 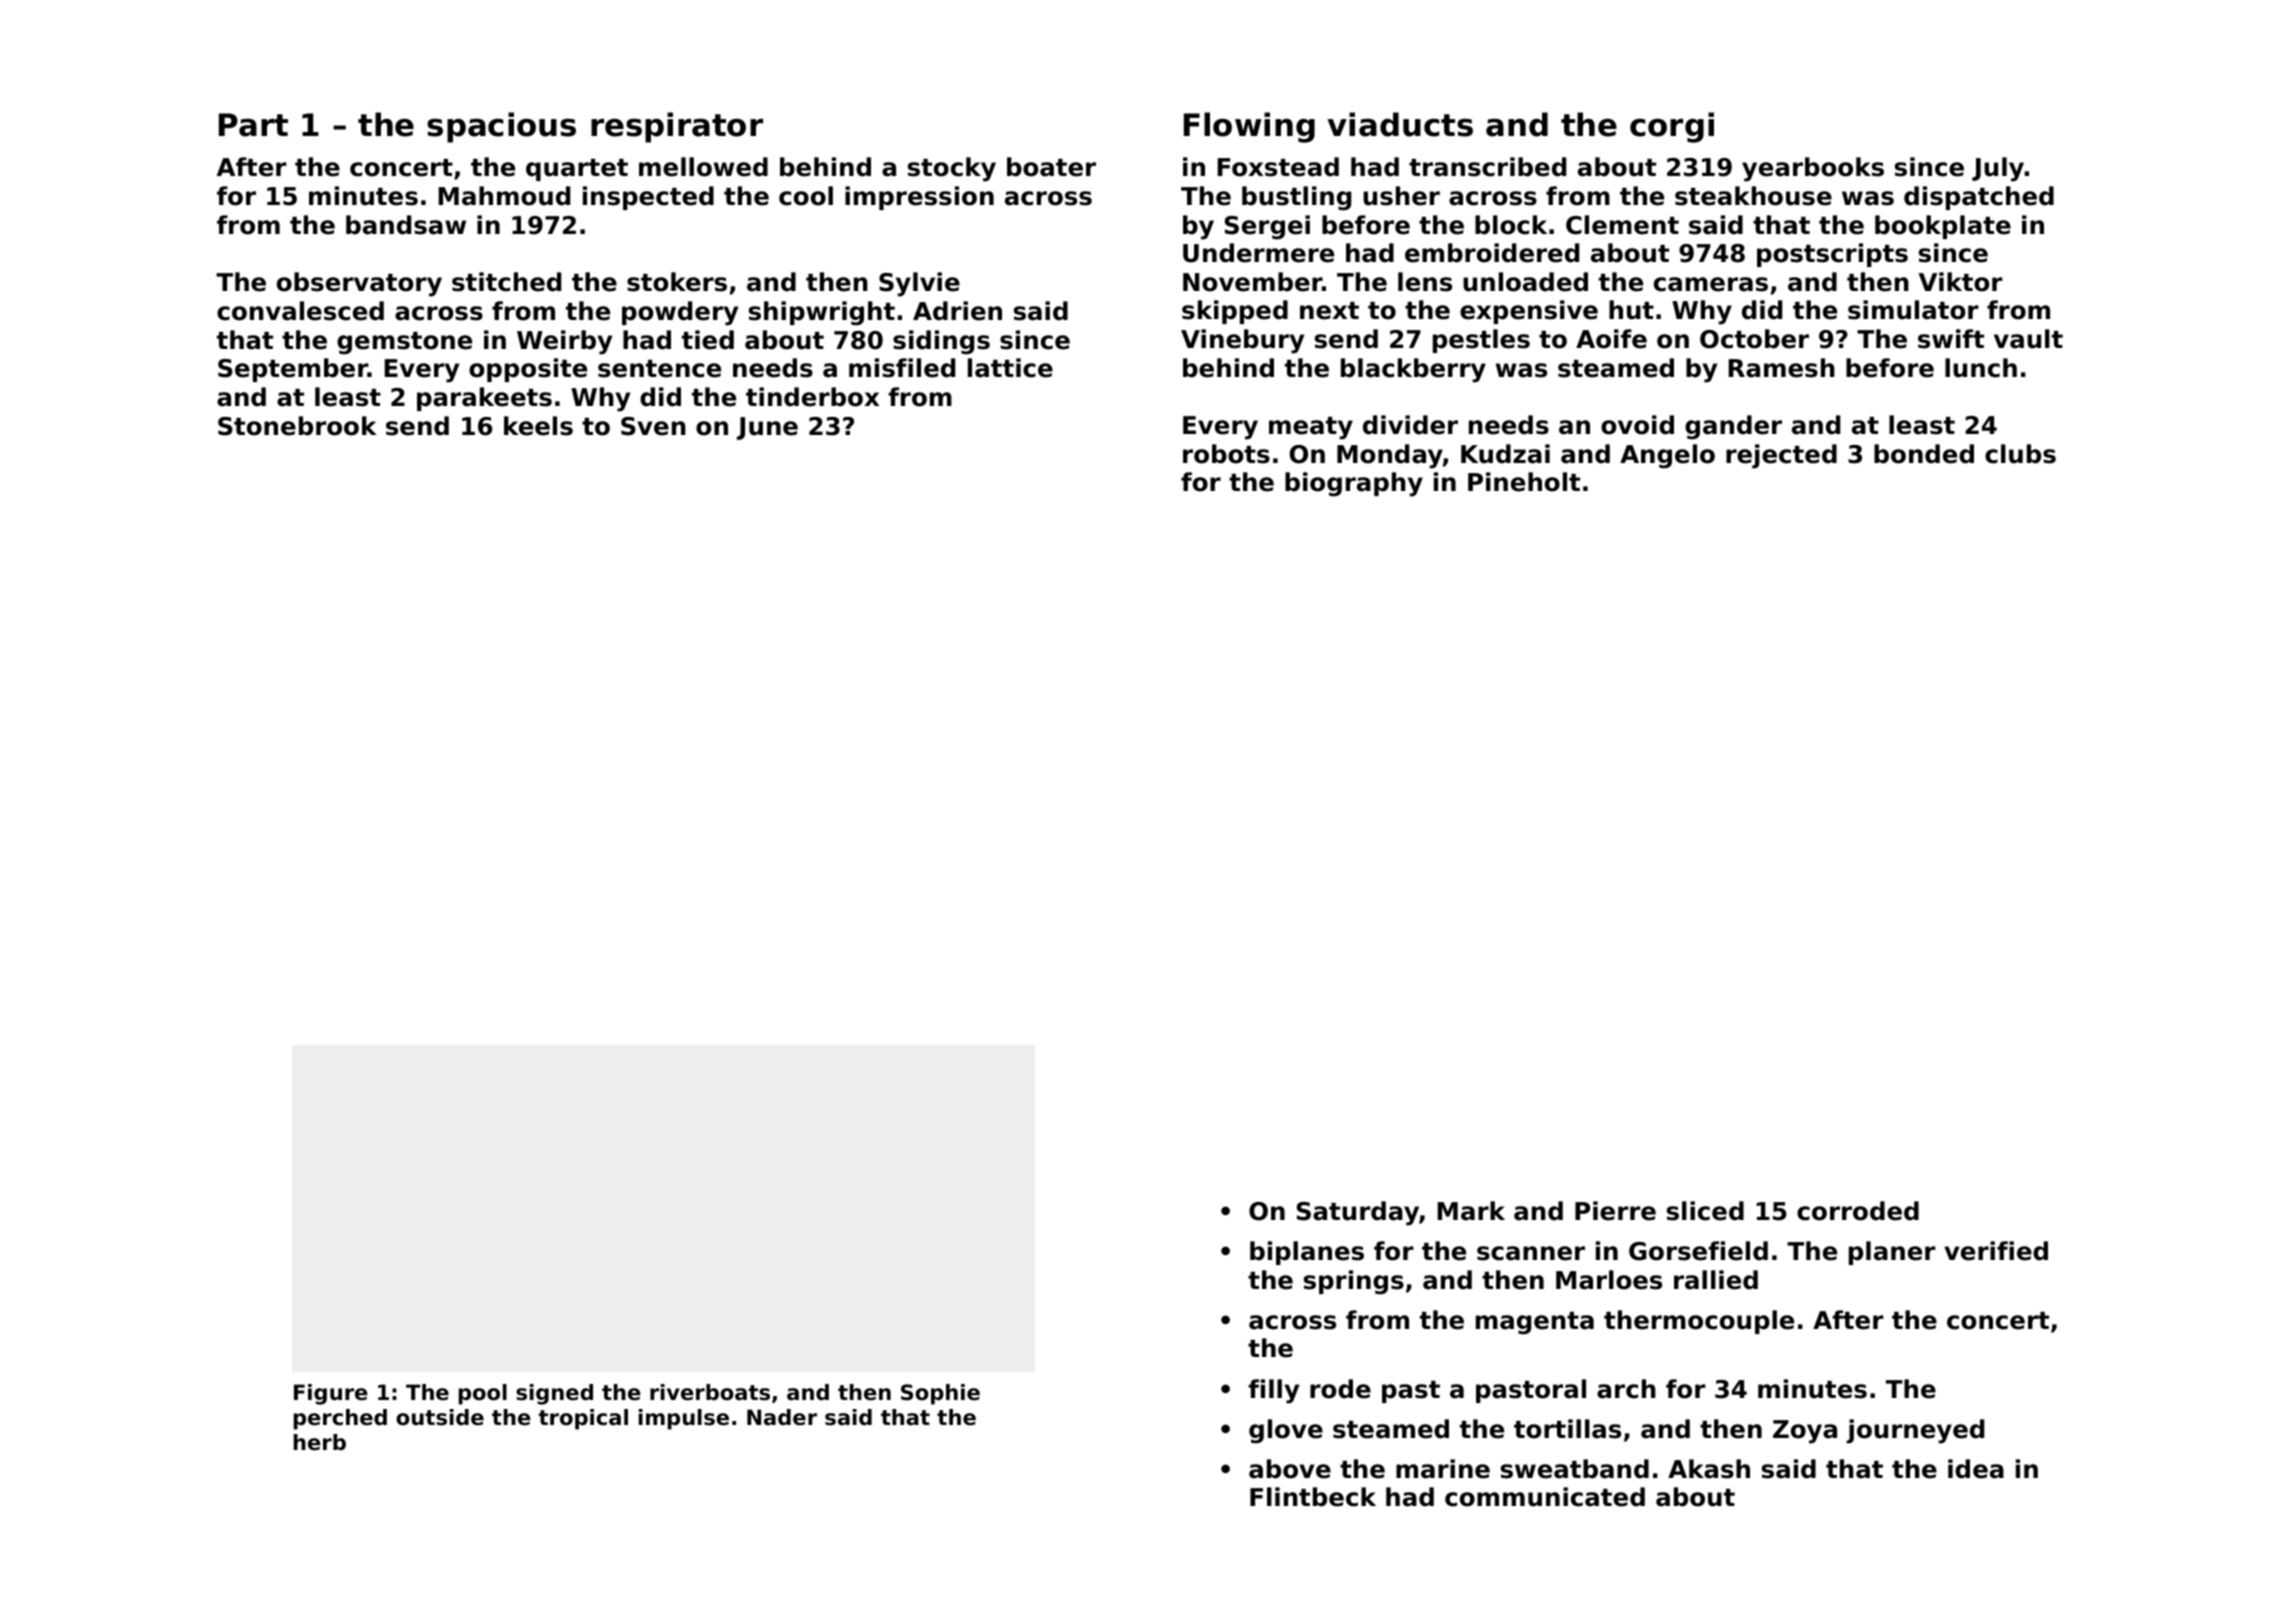 I want to click on Sven, so click(x=653, y=426).
